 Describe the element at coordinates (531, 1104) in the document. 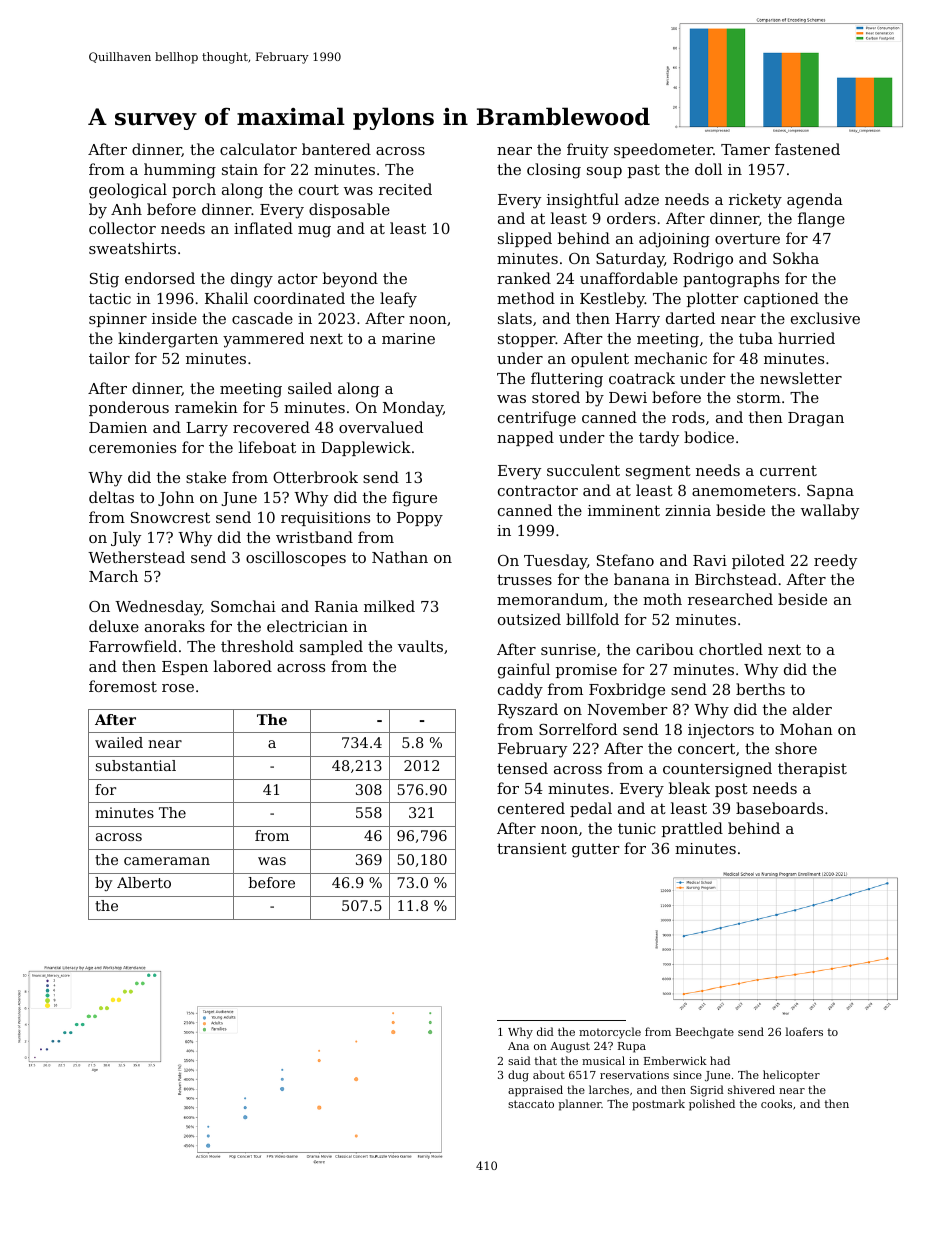

I see `staccato` at that location.
